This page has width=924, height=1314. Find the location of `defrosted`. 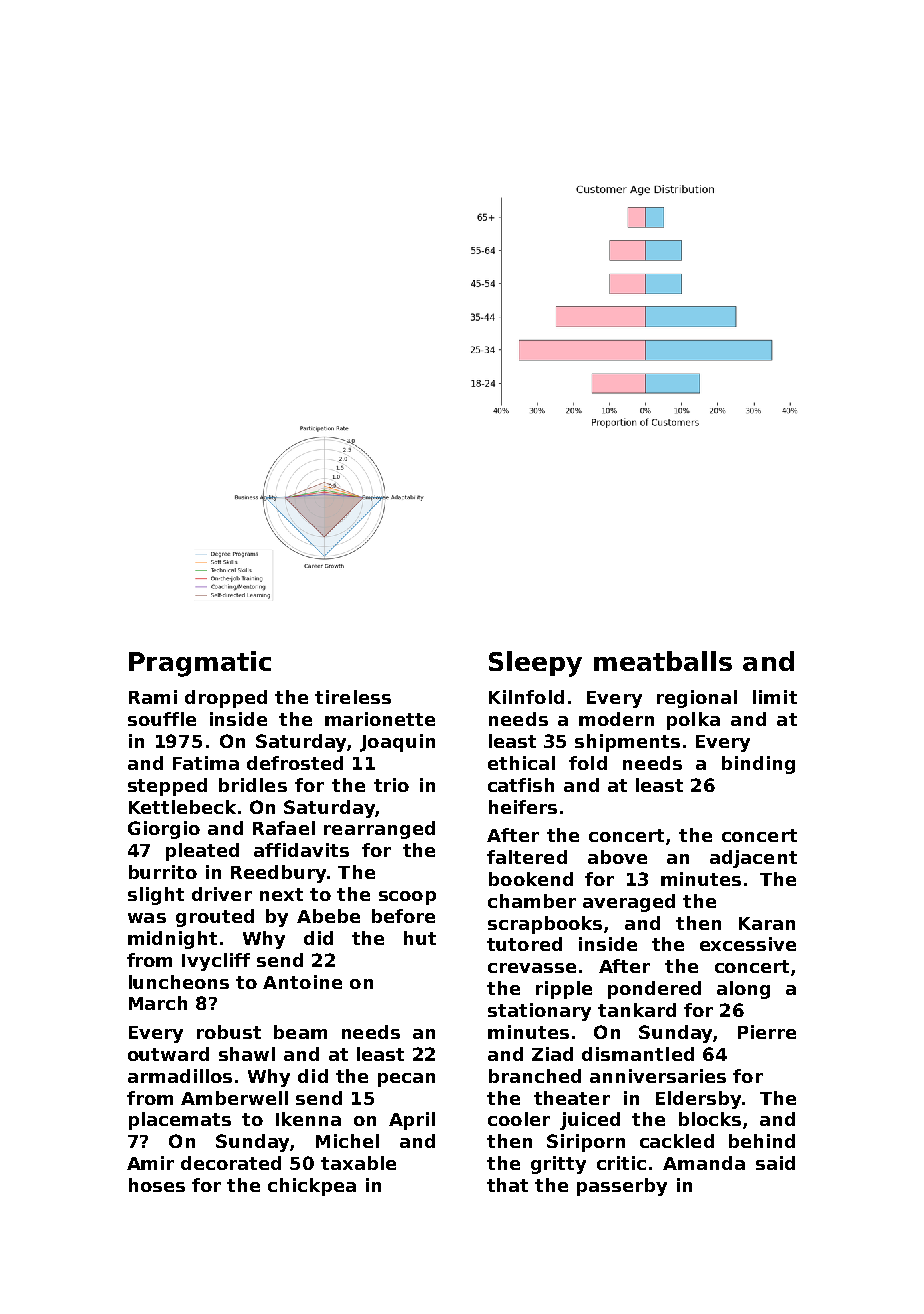

defrosted is located at coordinates (295, 763).
